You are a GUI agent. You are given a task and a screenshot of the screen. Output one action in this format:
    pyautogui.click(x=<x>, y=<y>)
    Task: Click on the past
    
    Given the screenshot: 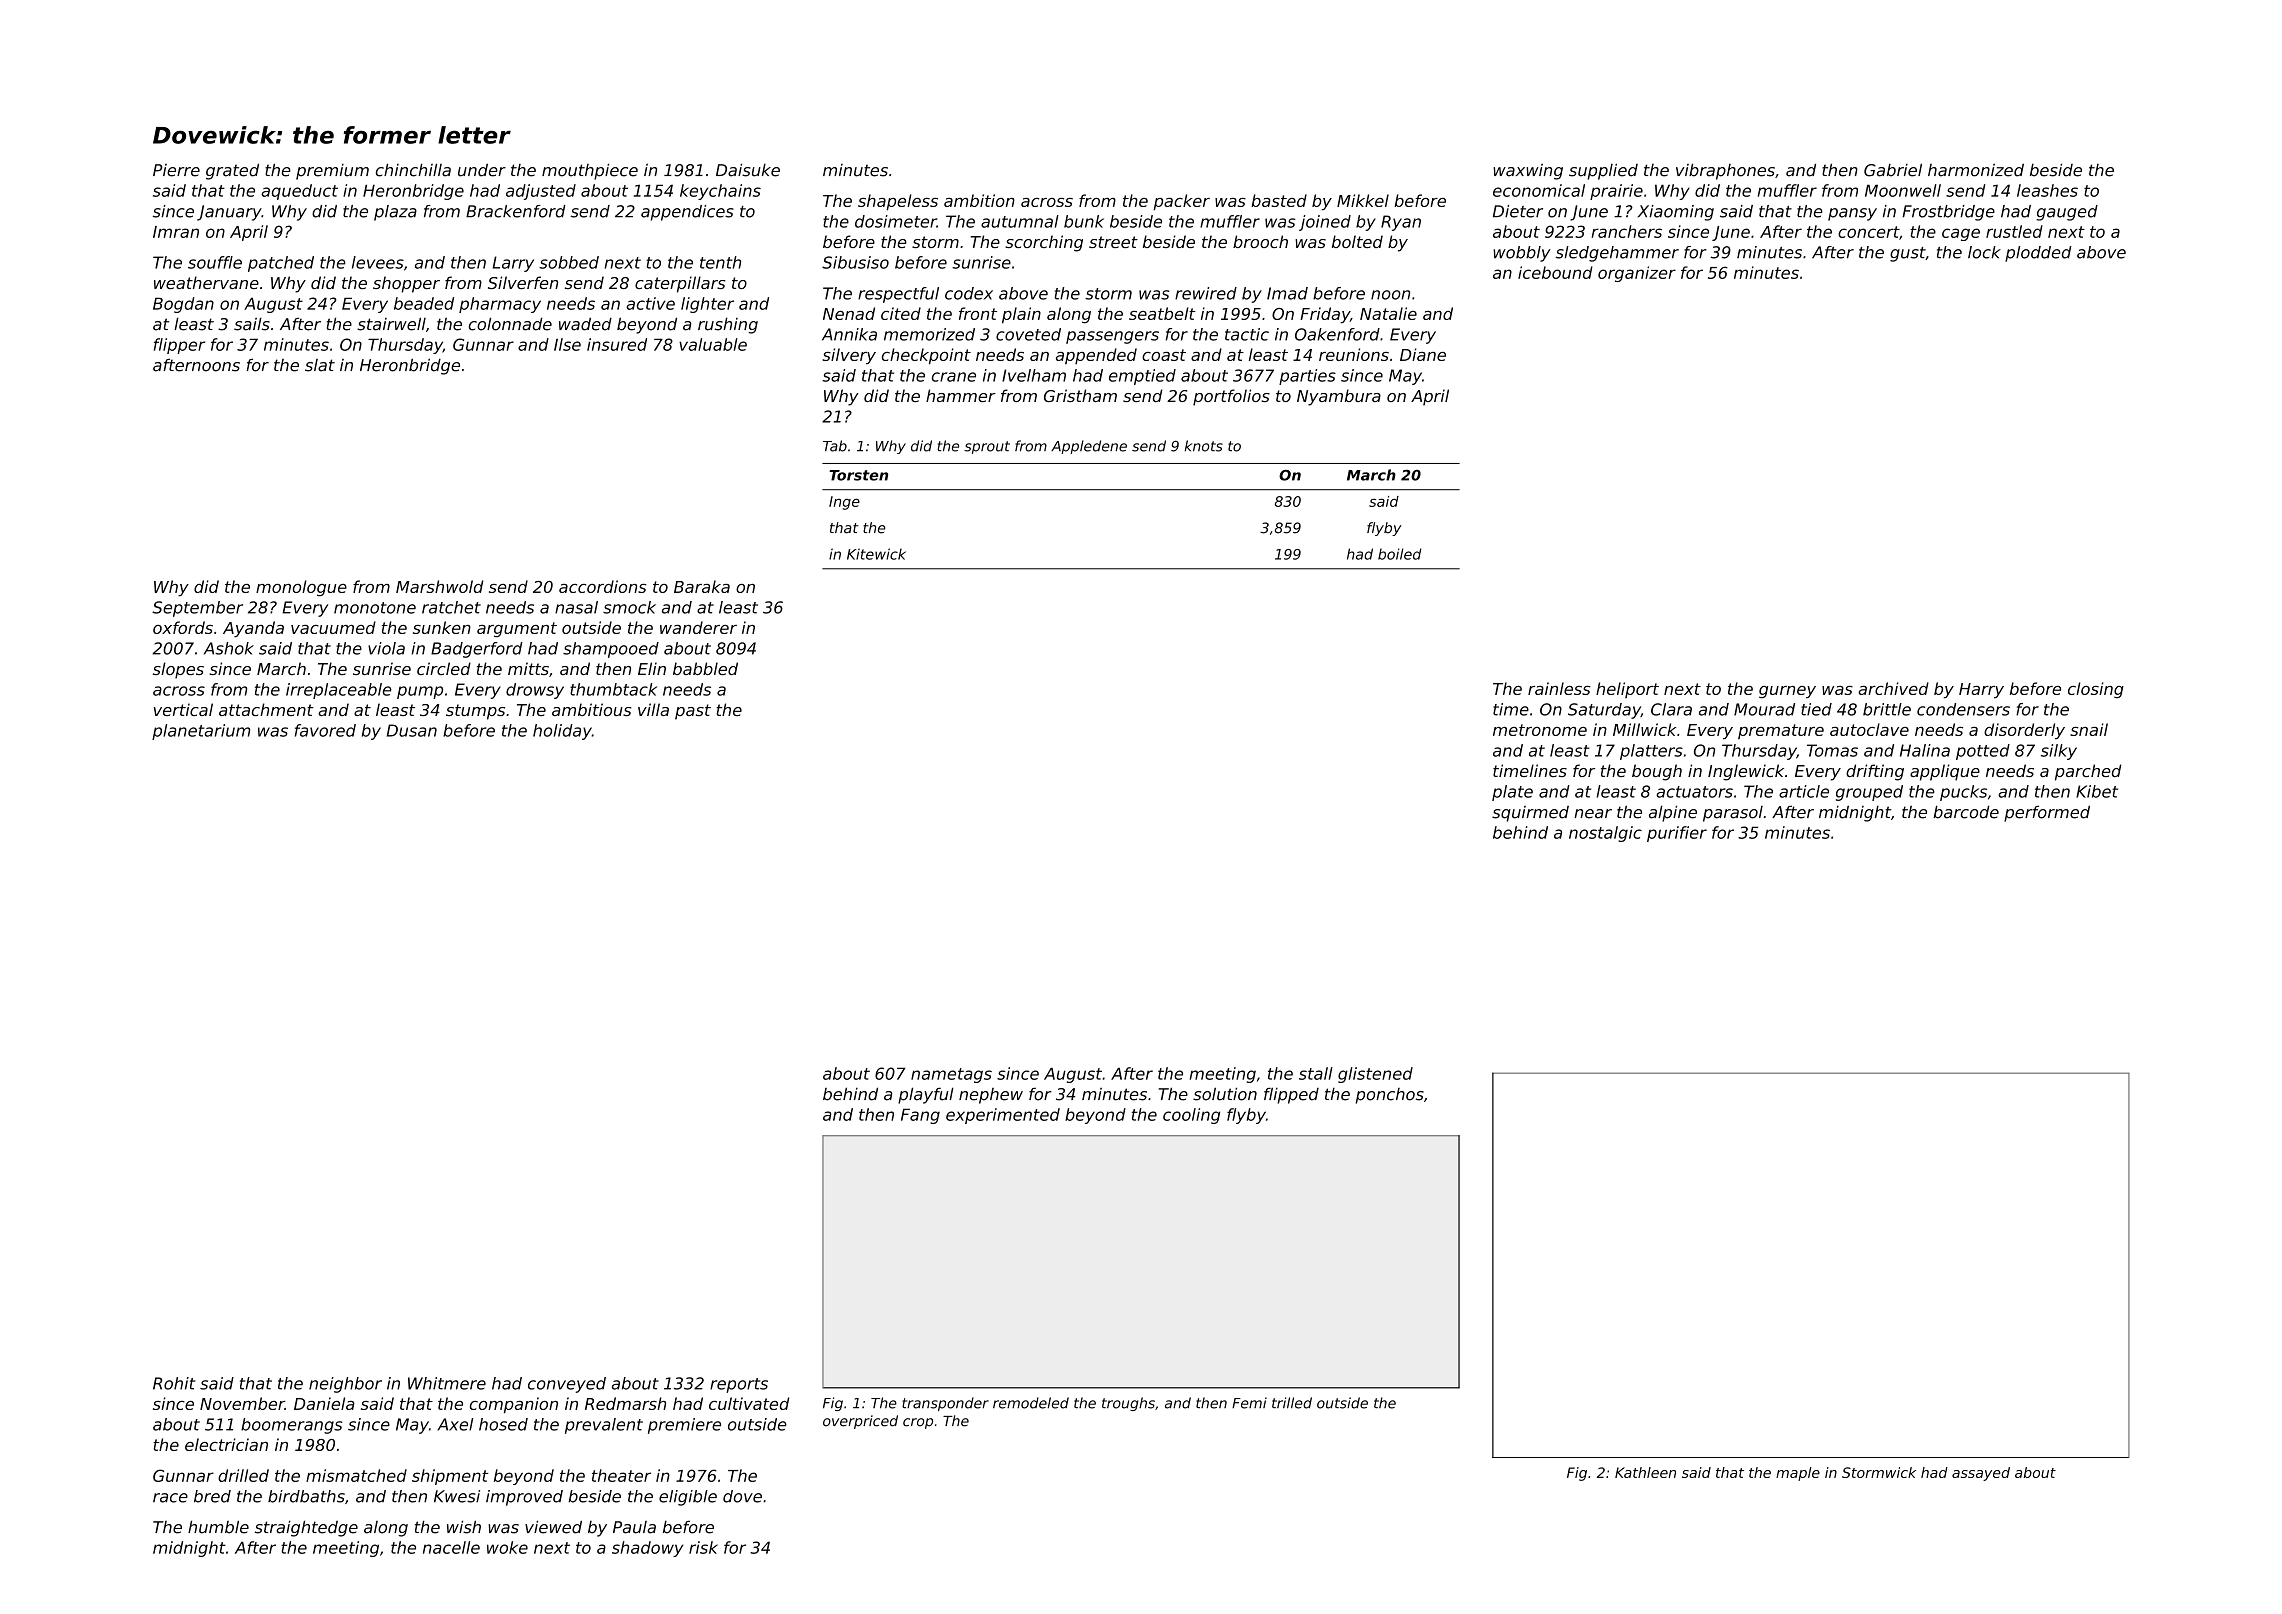 What is the action you would take?
    pyautogui.click(x=693, y=712)
